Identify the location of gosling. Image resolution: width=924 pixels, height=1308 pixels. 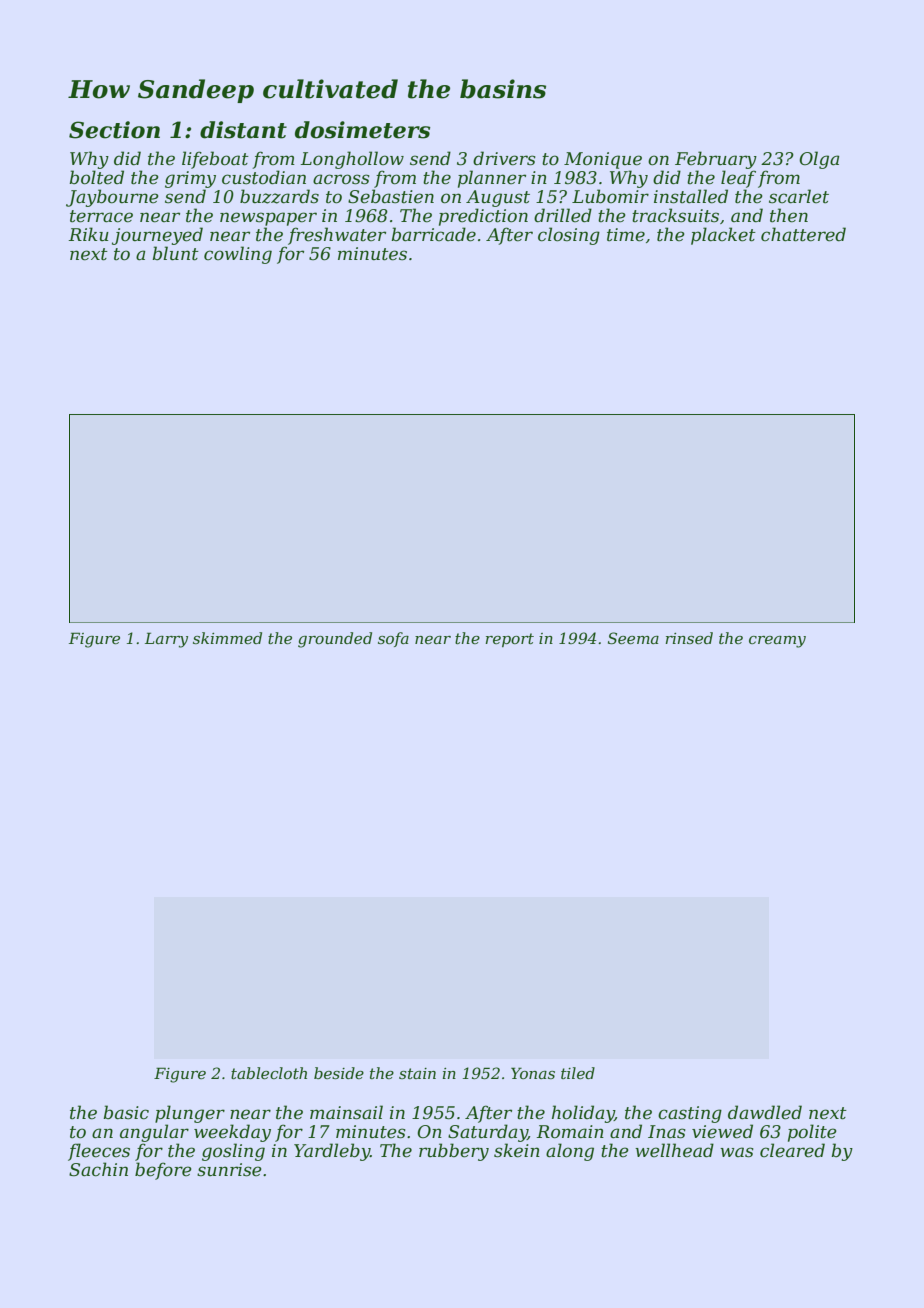
(233, 1152).
